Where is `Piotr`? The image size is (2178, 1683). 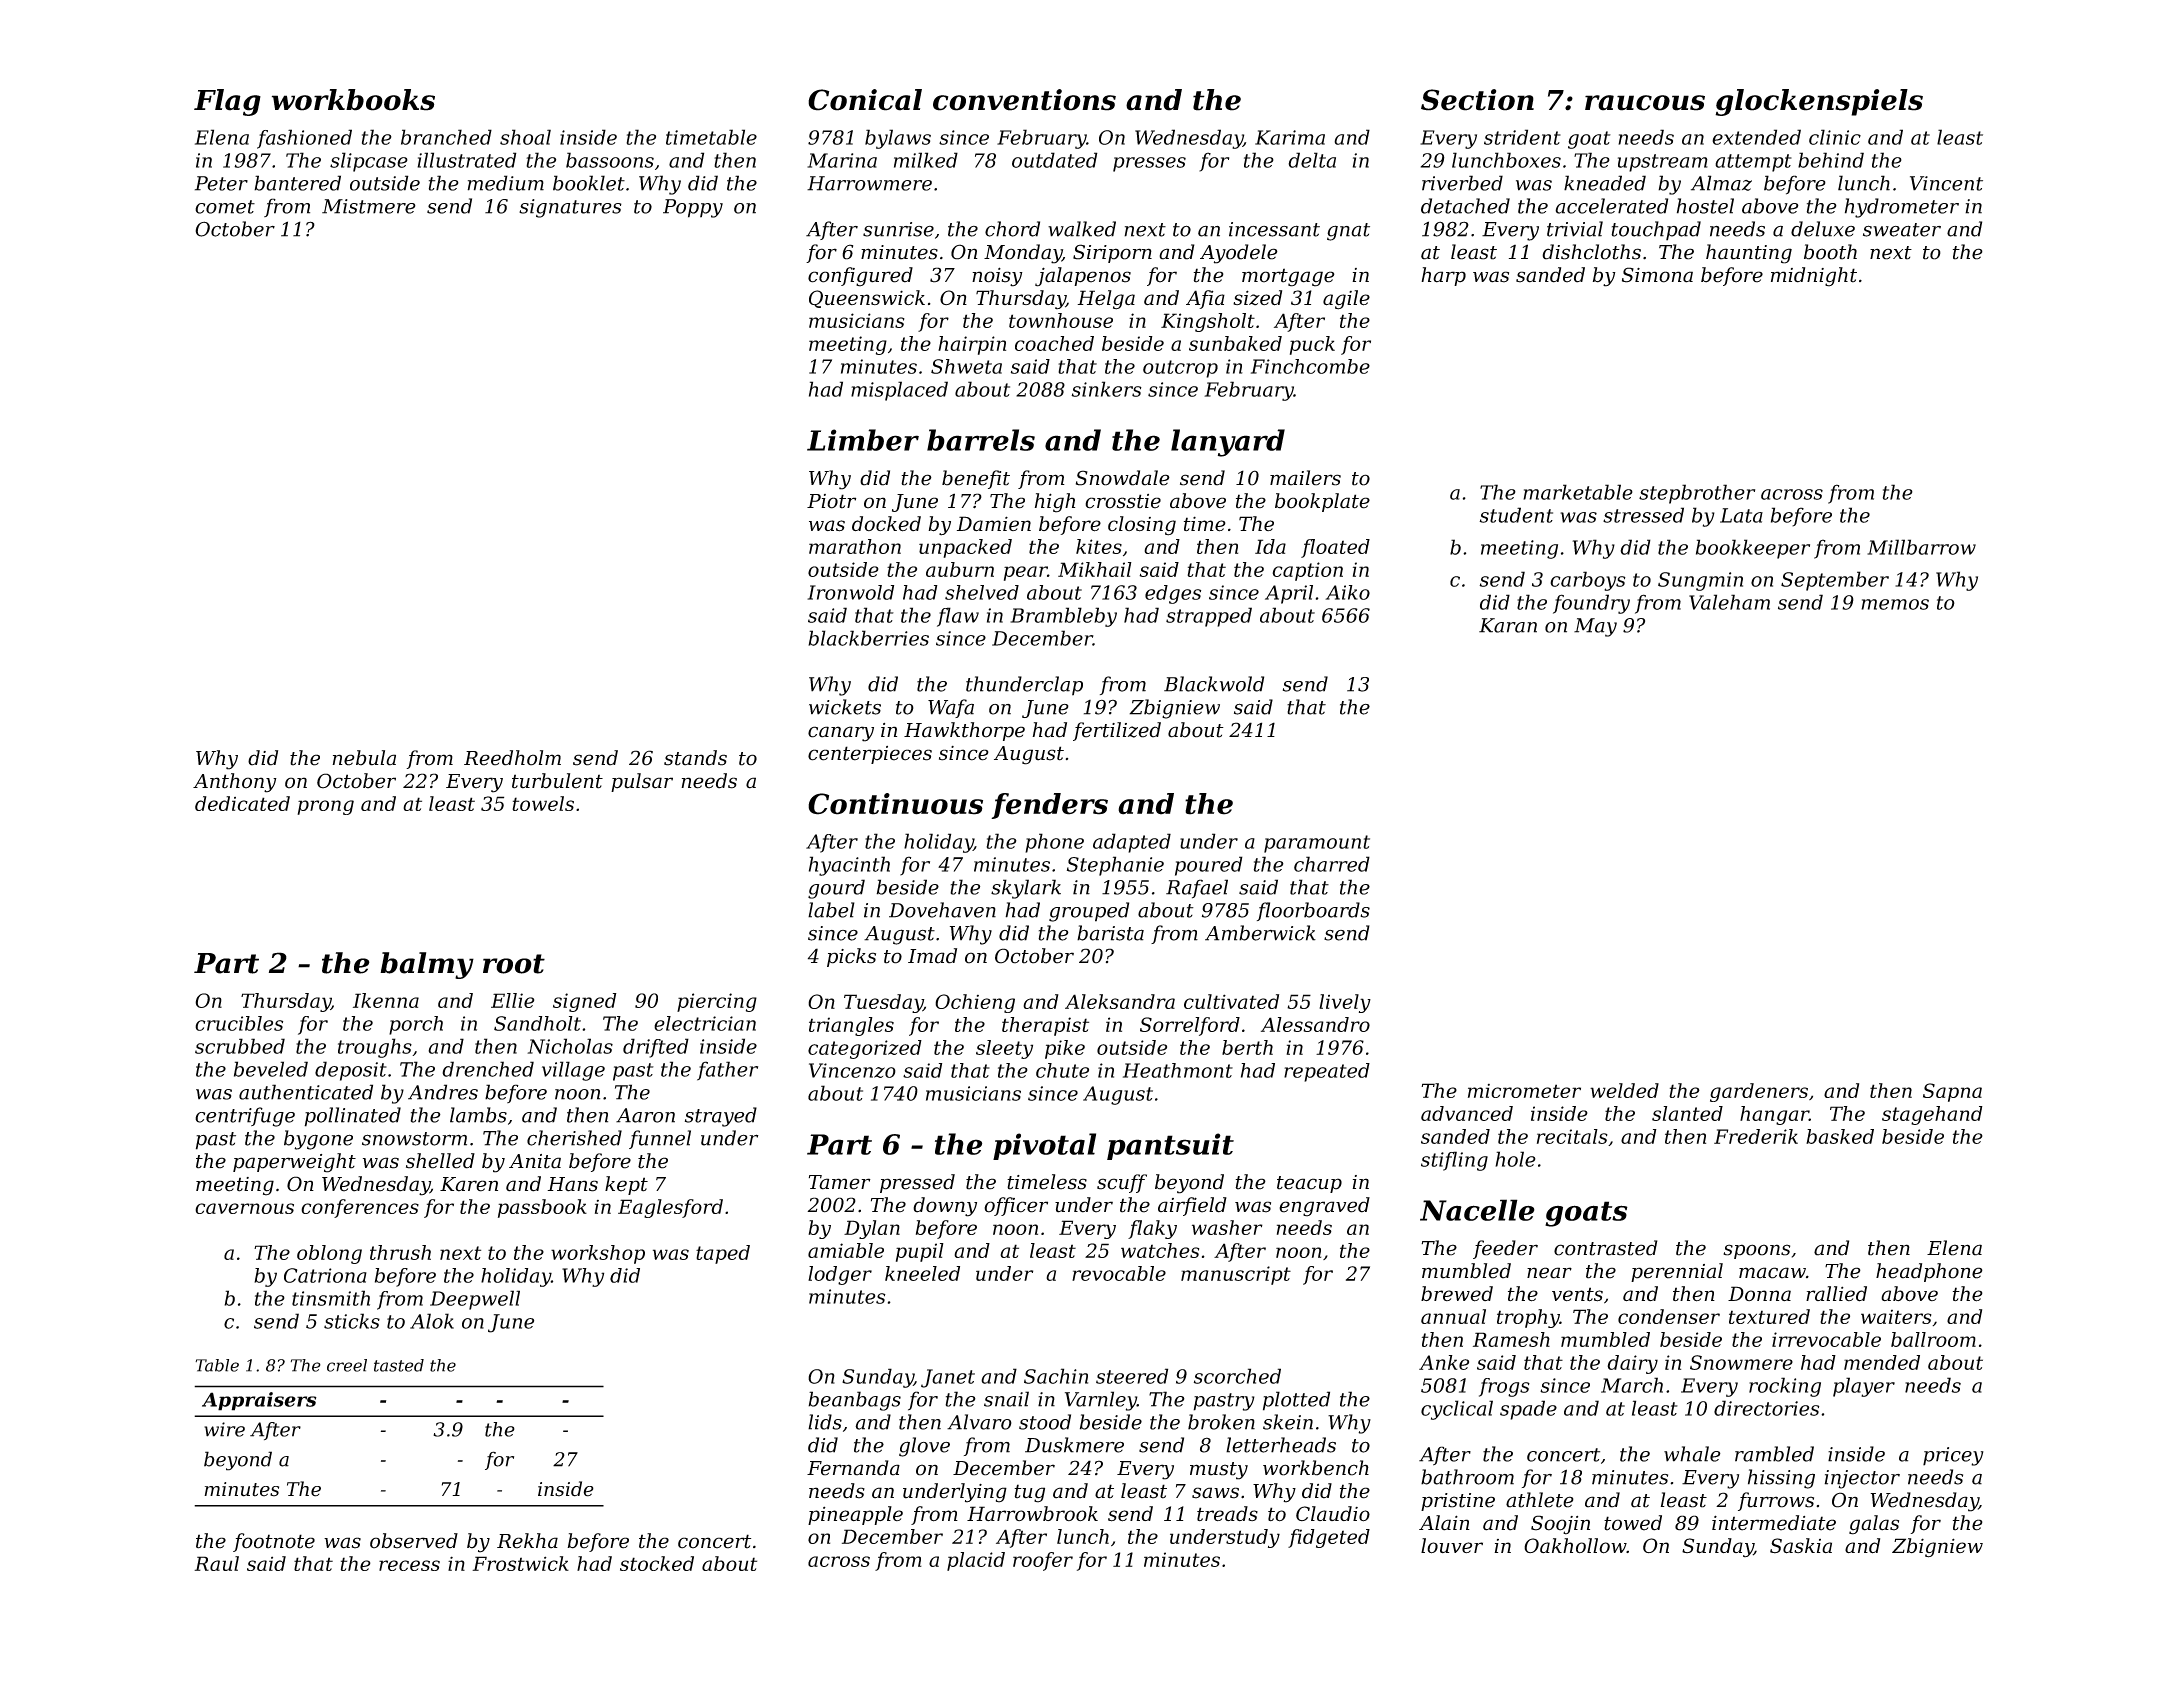 Piotr is located at coordinates (831, 501).
